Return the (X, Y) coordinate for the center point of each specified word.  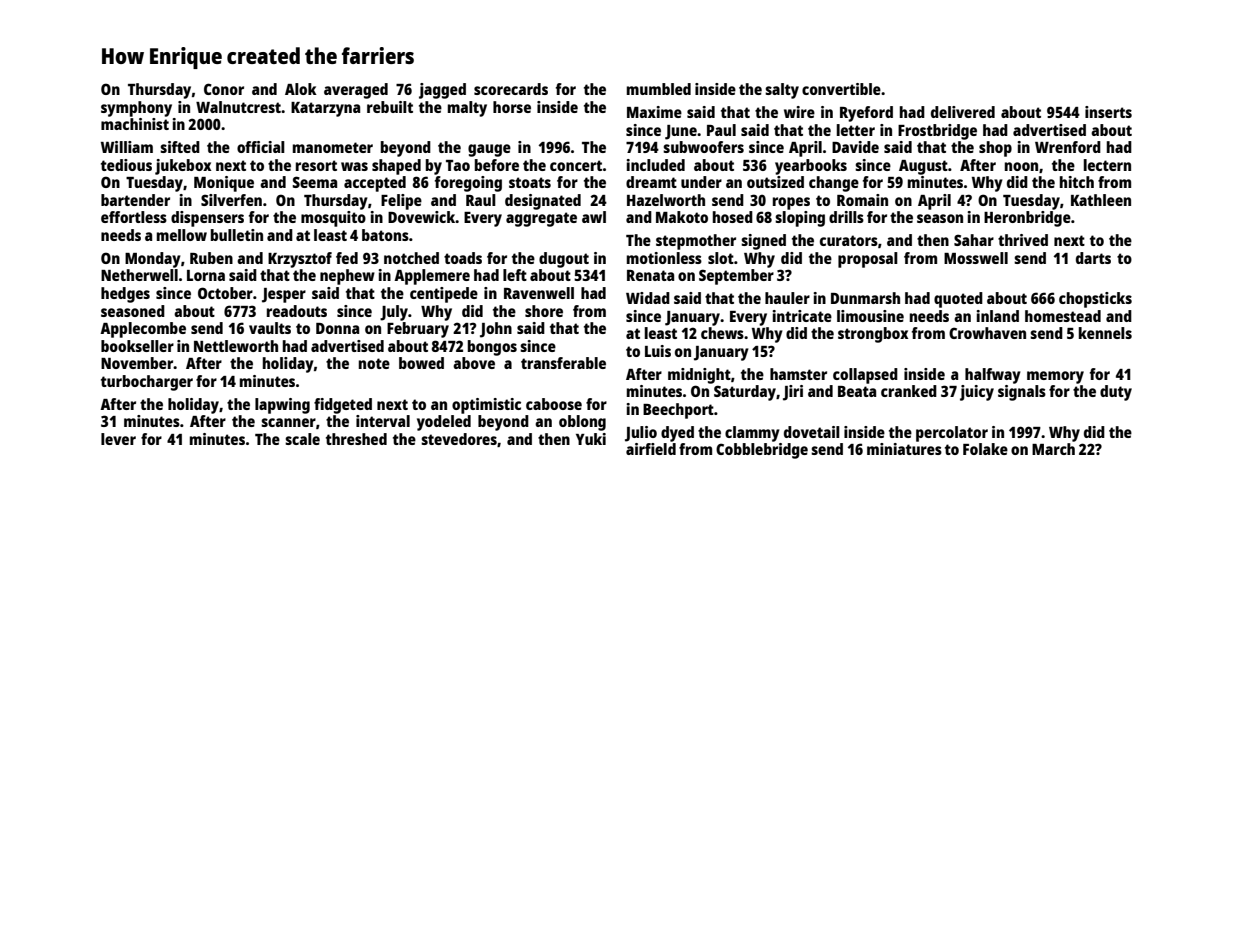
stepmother (696, 242)
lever (118, 439)
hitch (1077, 182)
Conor (224, 89)
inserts (1108, 112)
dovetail (812, 432)
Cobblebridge (762, 451)
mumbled (659, 89)
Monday (153, 260)
